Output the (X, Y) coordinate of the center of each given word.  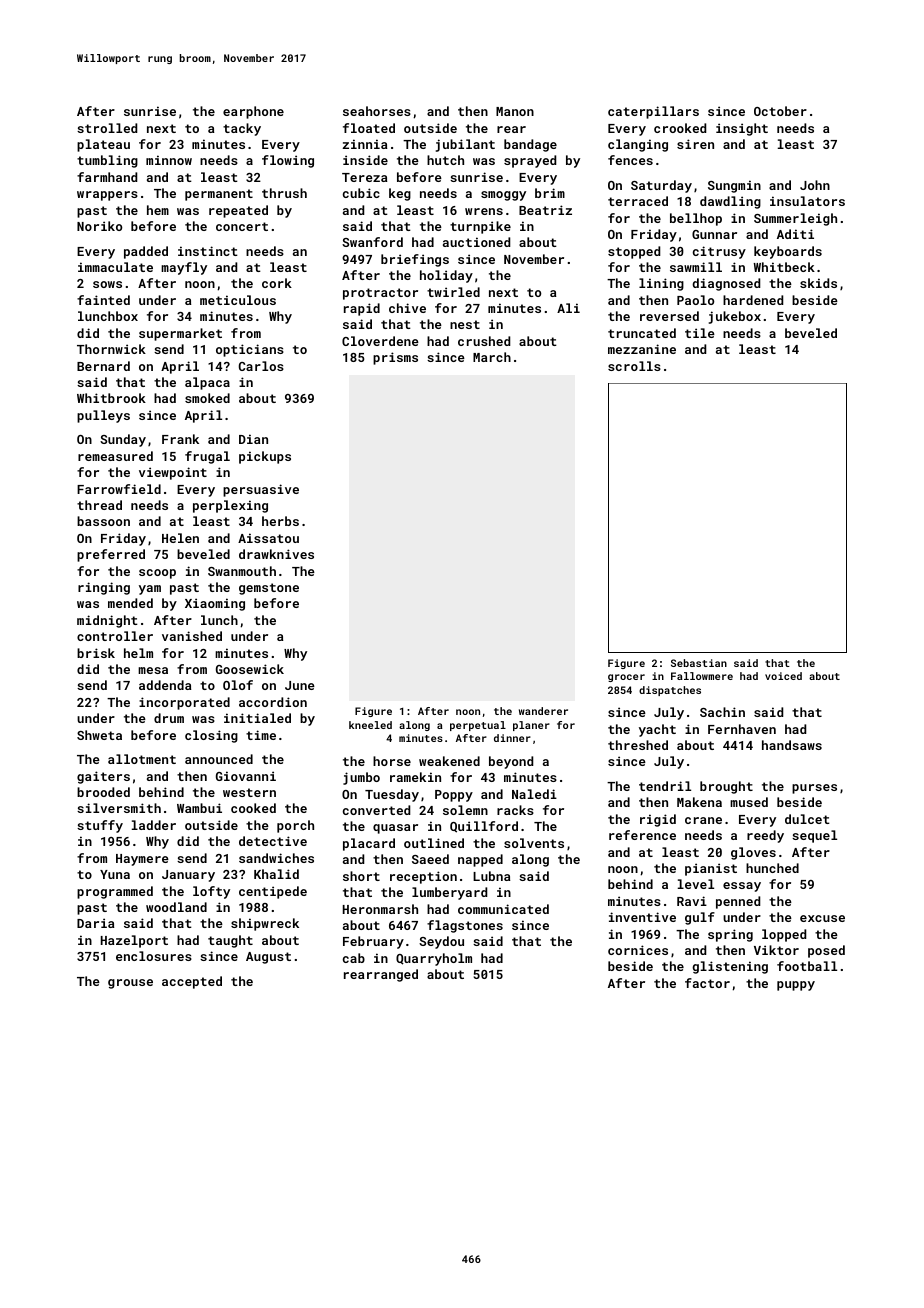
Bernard (103, 366)
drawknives (276, 554)
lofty (211, 892)
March (492, 357)
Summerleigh (795, 219)
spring (730, 935)
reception (423, 877)
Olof (238, 685)
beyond (511, 762)
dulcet (807, 819)
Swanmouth (242, 571)
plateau (103, 145)
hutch (445, 160)
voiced (783, 676)
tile (700, 333)
